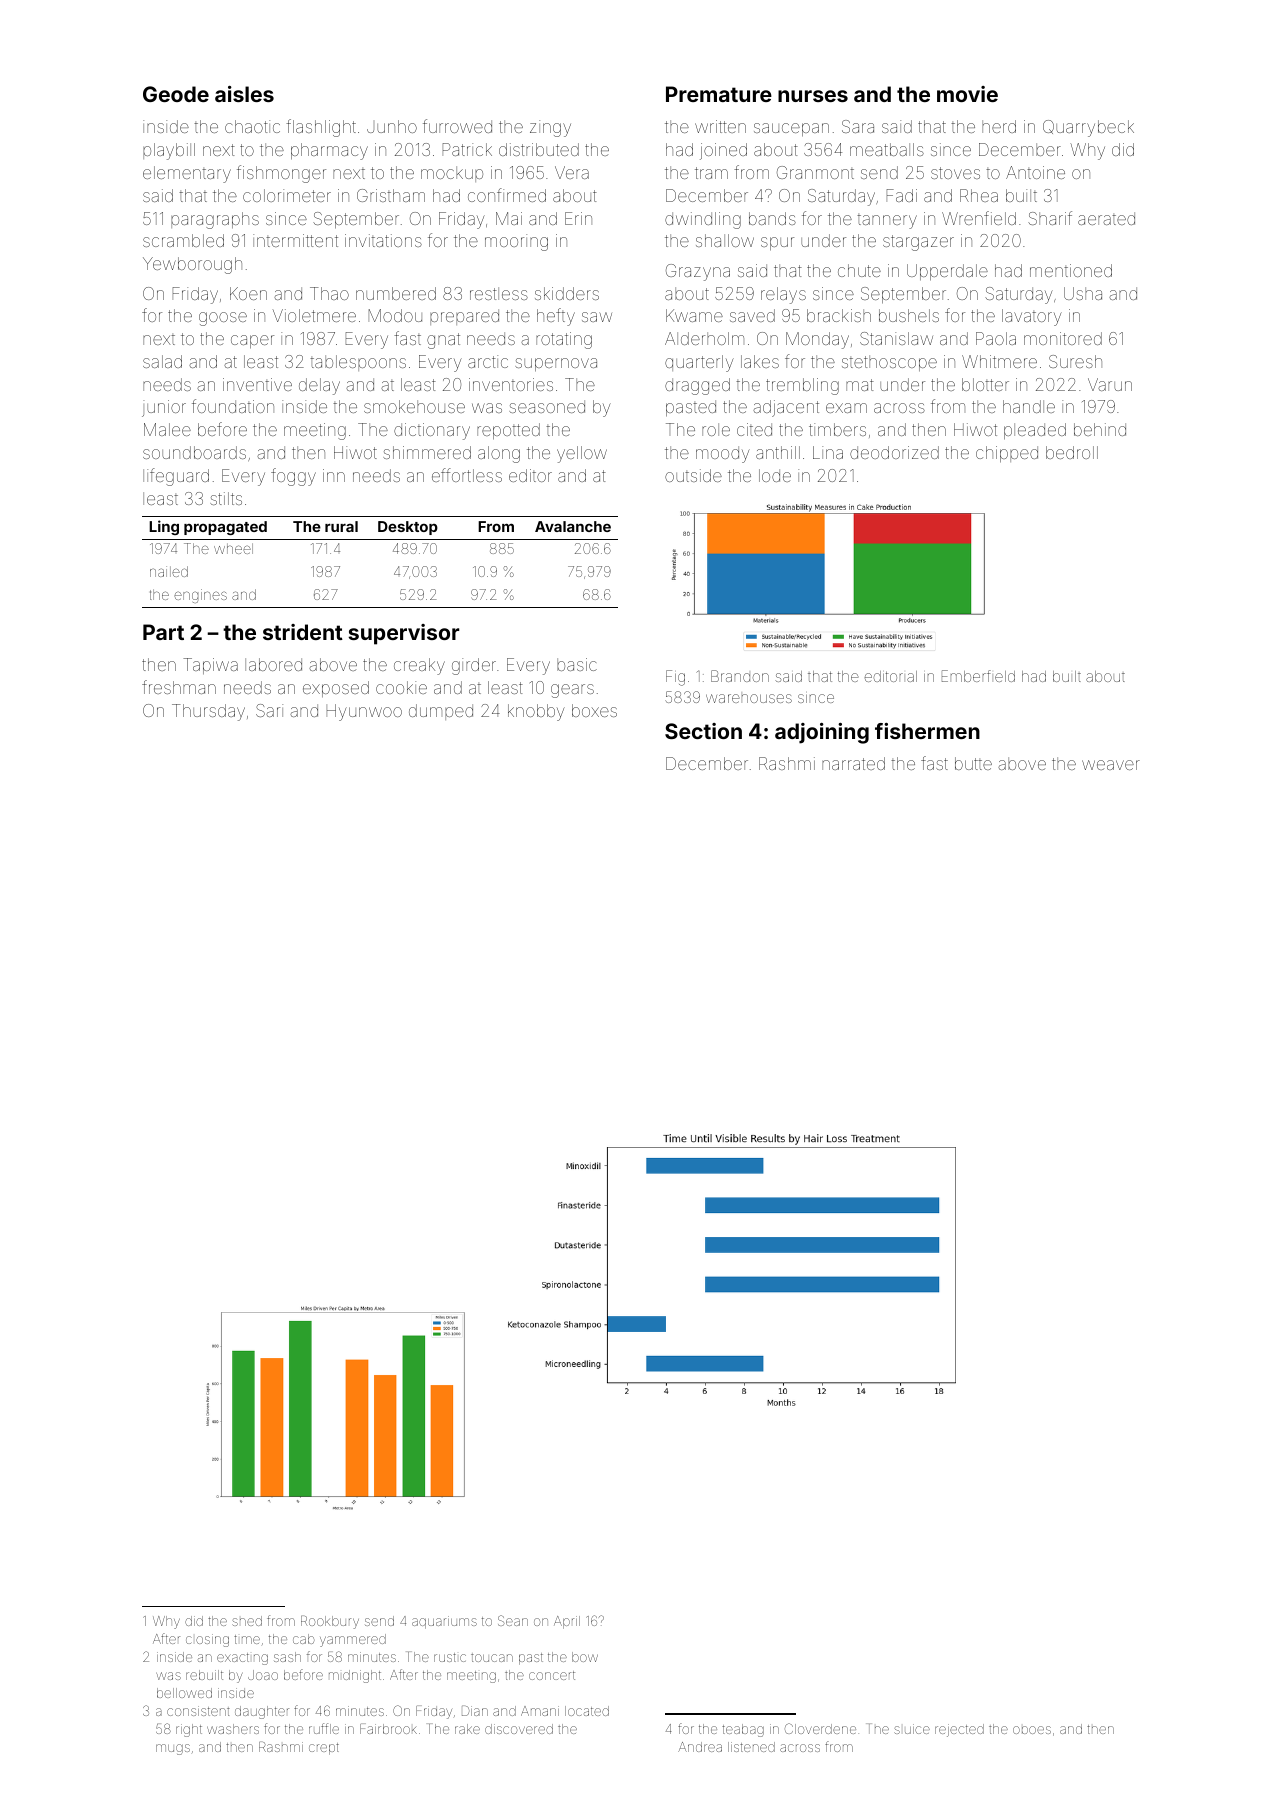 This screenshot has height=1815, width=1283. Describe the element at coordinates (547, 406) in the screenshot. I see `seasoned` at that location.
